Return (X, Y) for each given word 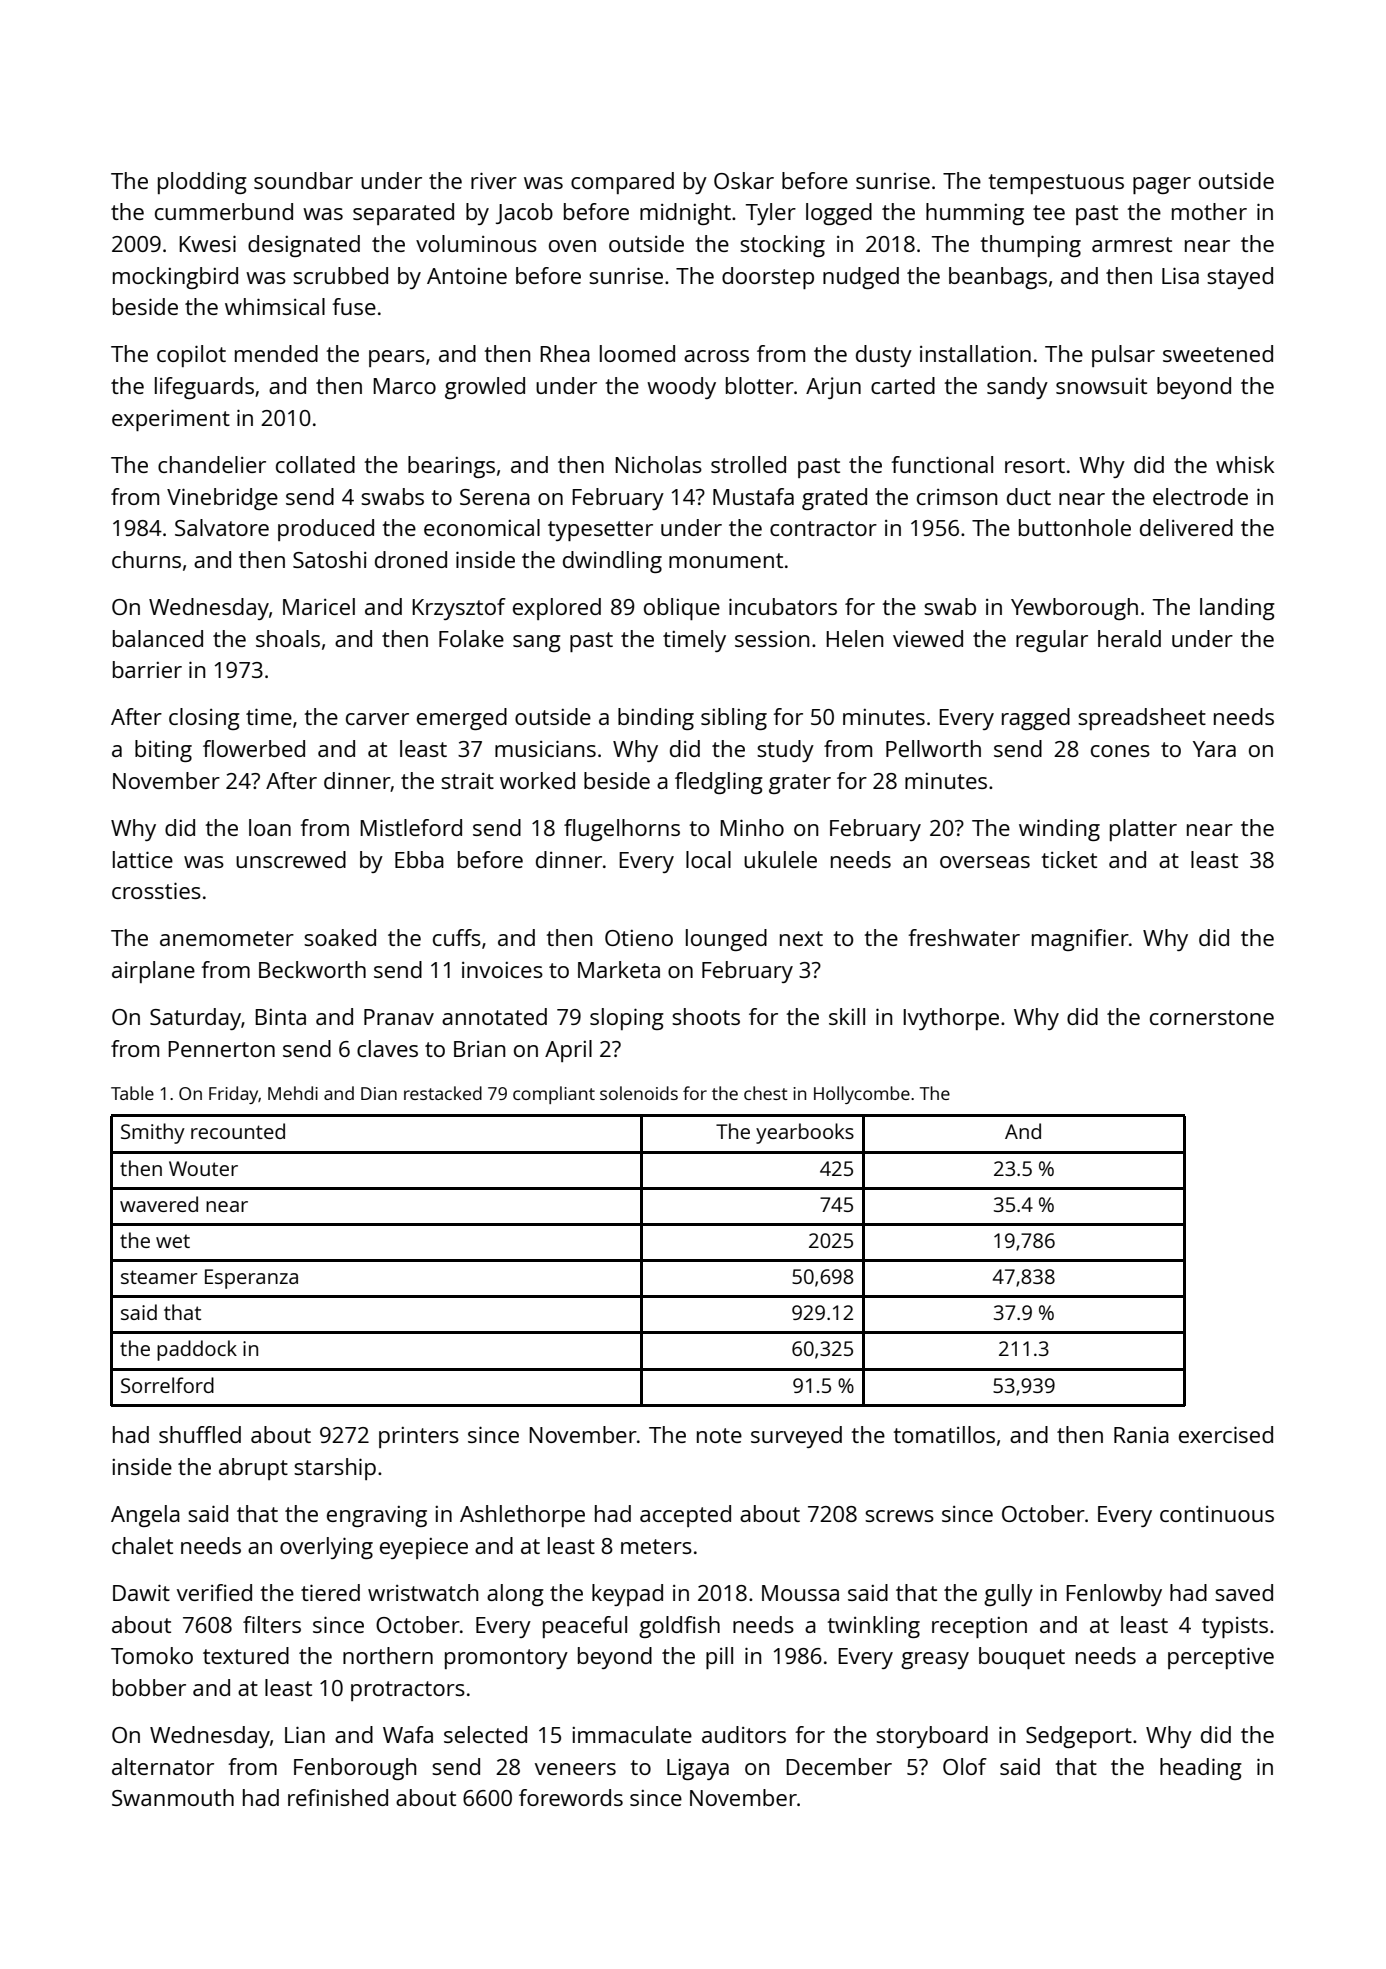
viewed (928, 638)
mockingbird (175, 278)
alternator (163, 1766)
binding (656, 719)
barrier (147, 669)
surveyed (796, 1437)
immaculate (632, 1734)
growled (485, 388)
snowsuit (1101, 386)
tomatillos (944, 1434)
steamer (159, 1277)
